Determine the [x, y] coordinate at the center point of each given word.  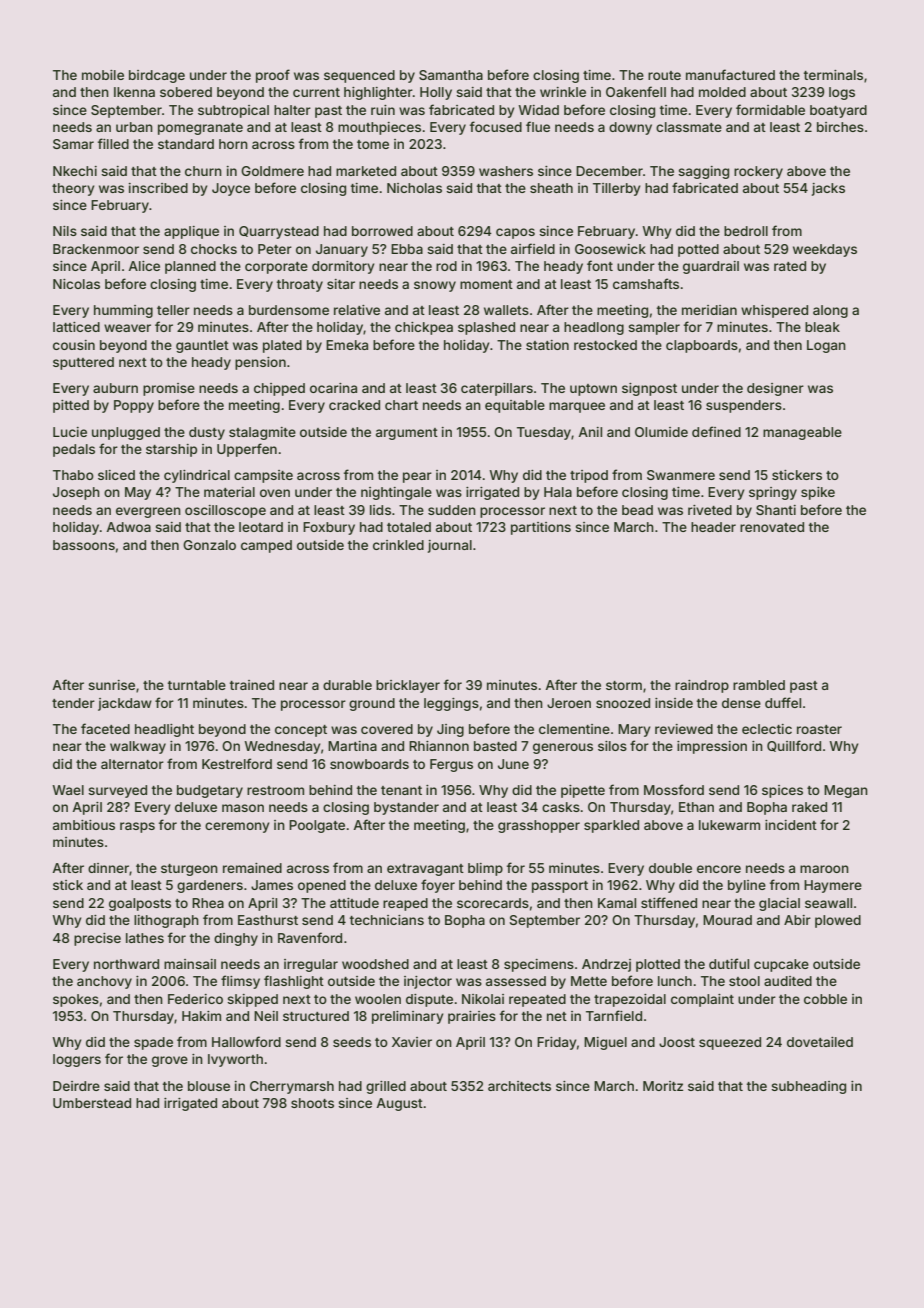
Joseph [76, 493]
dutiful [729, 963]
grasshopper [539, 826]
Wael [68, 790]
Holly [436, 93]
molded [722, 92]
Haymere [833, 886]
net [557, 1016]
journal [450, 546]
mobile [103, 75]
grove [170, 1061]
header [713, 527]
